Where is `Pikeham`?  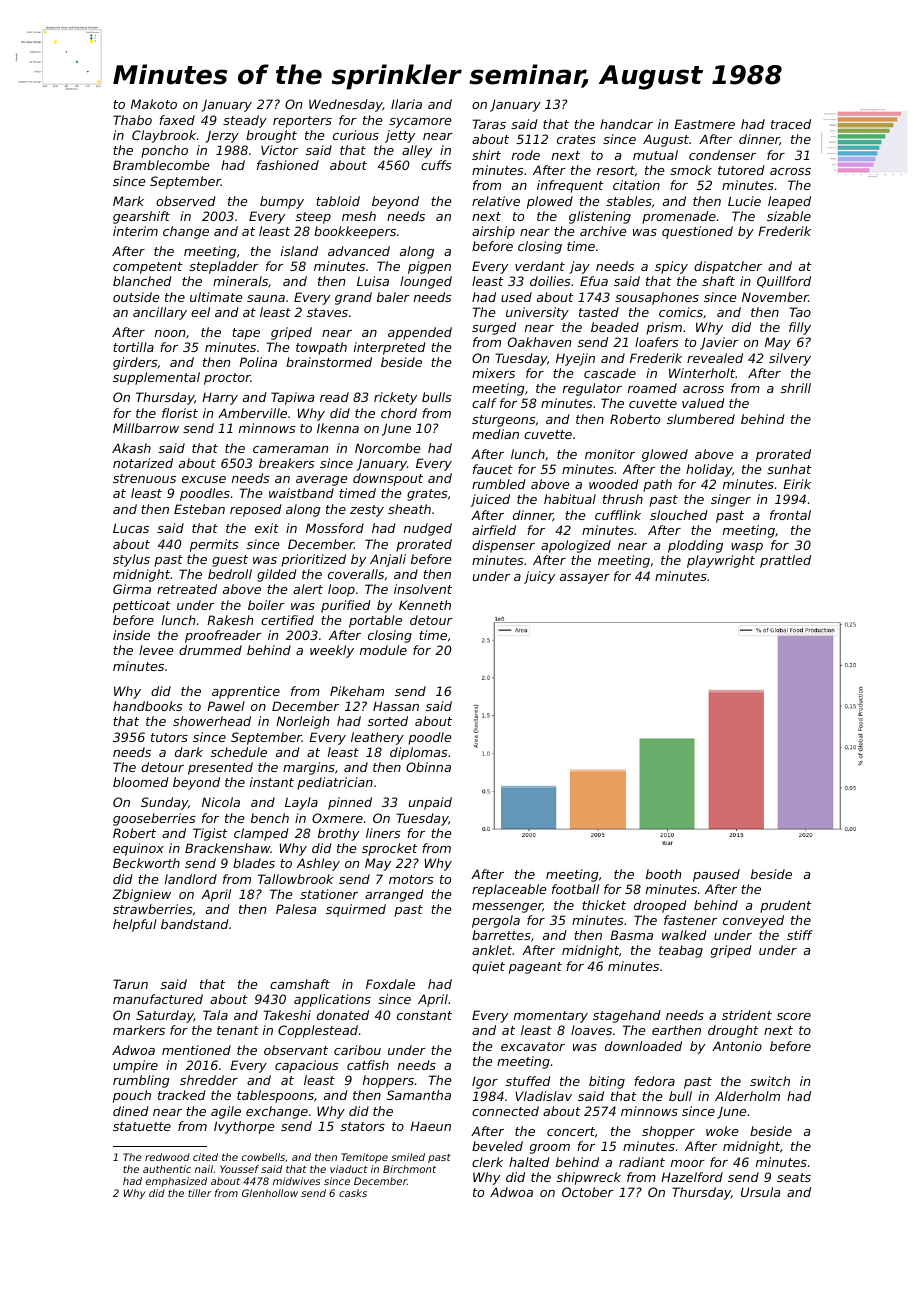 Pikeham is located at coordinates (357, 691).
